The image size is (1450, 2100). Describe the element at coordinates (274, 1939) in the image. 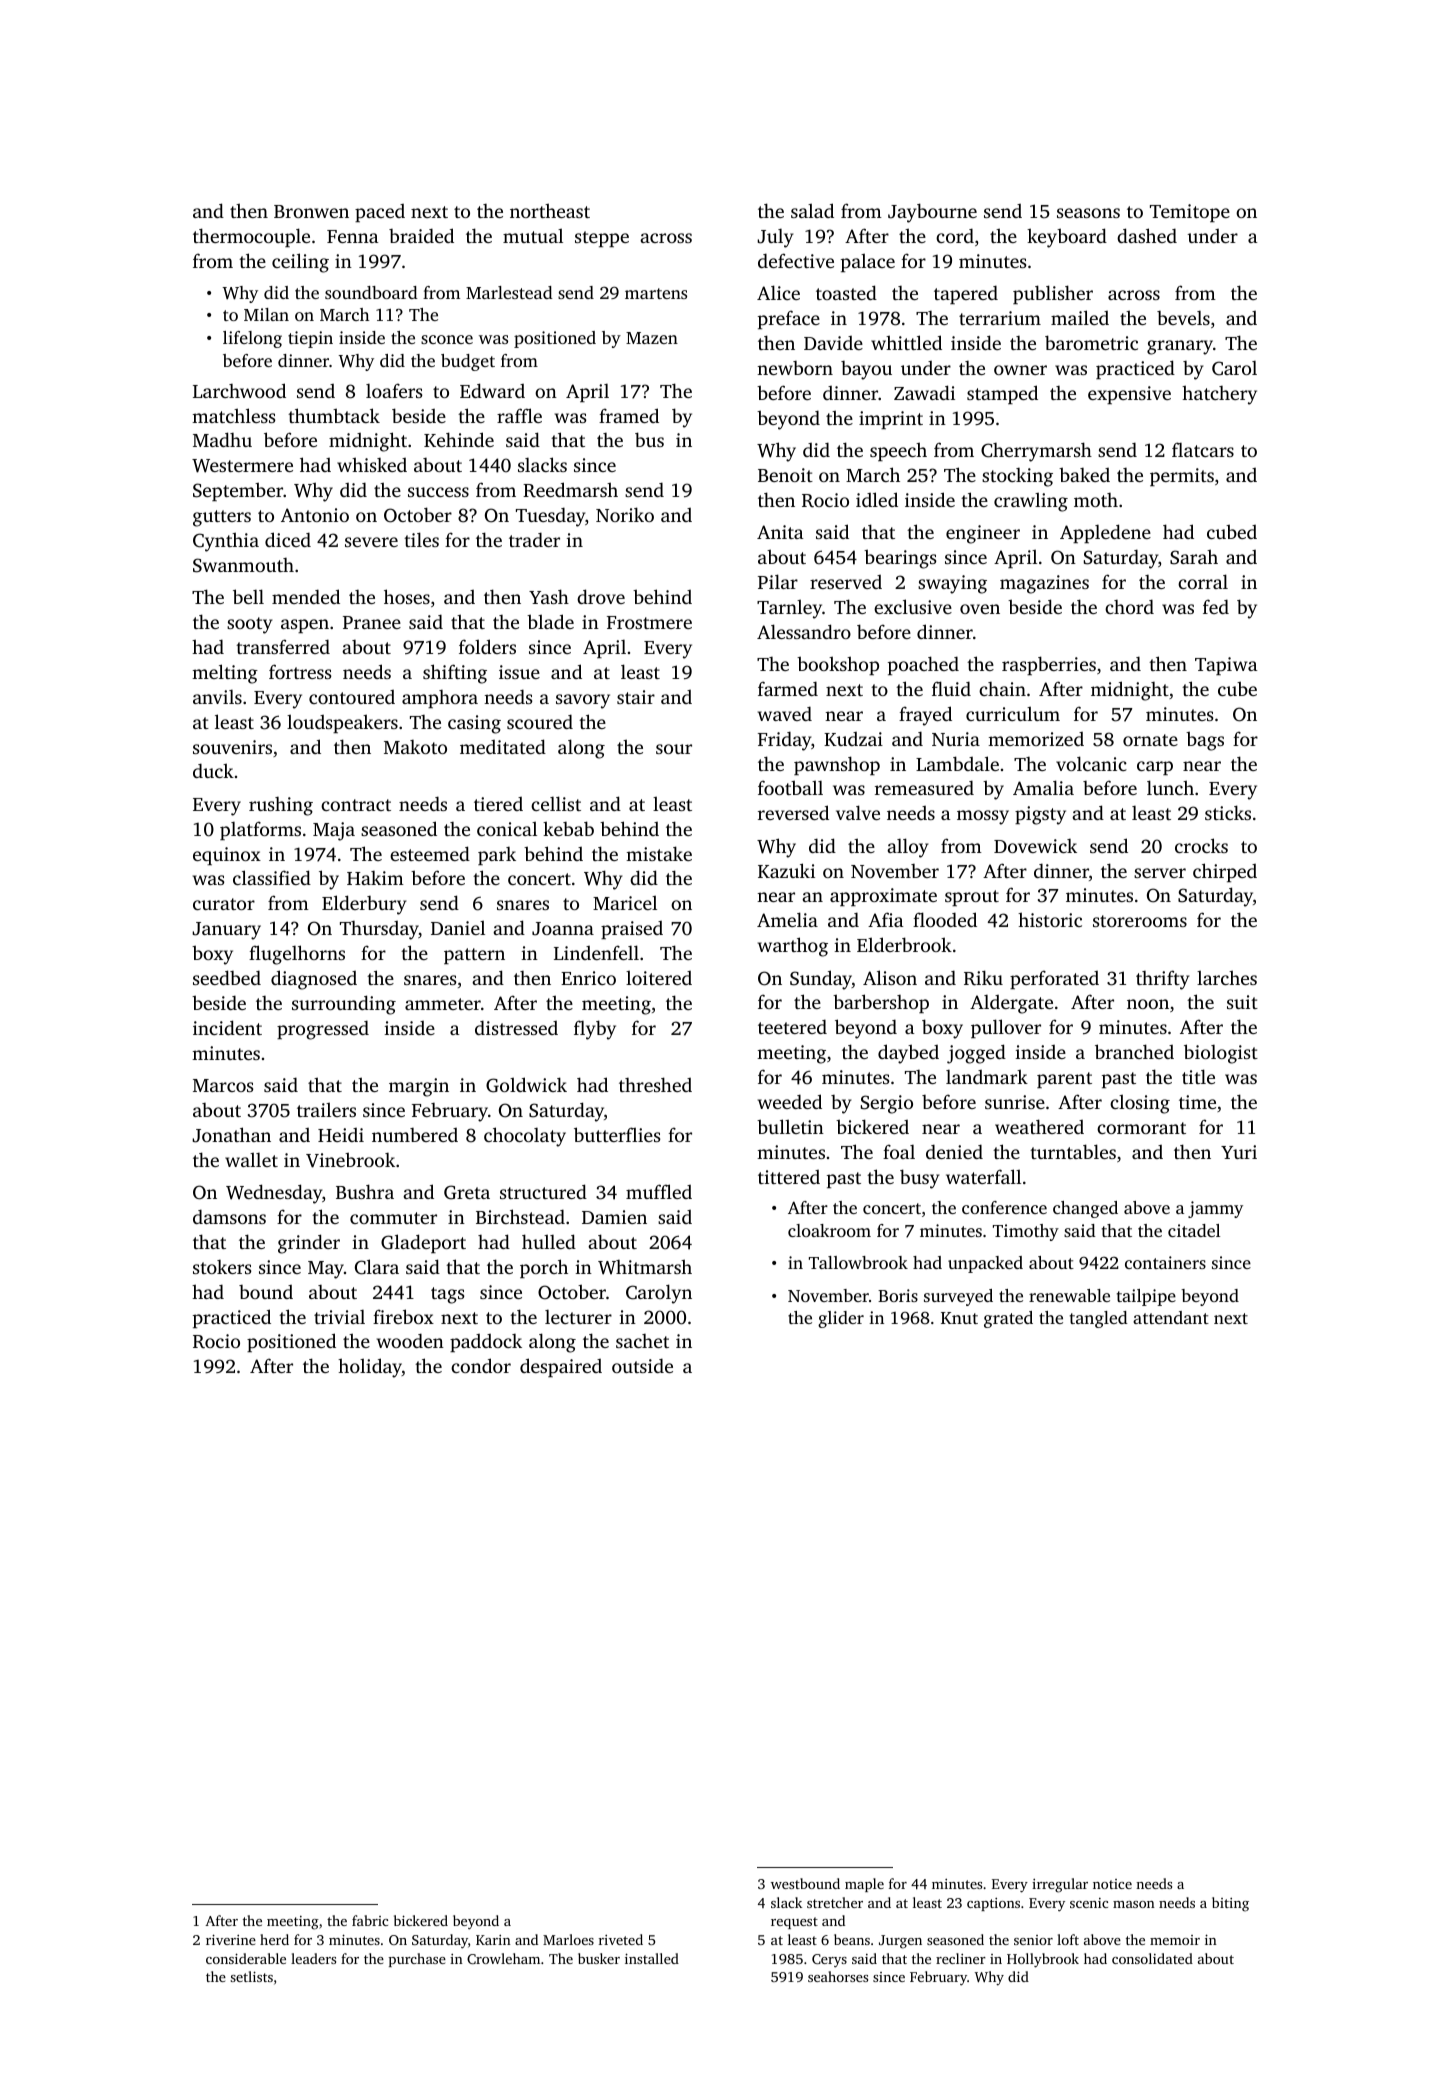

I see `herd` at that location.
